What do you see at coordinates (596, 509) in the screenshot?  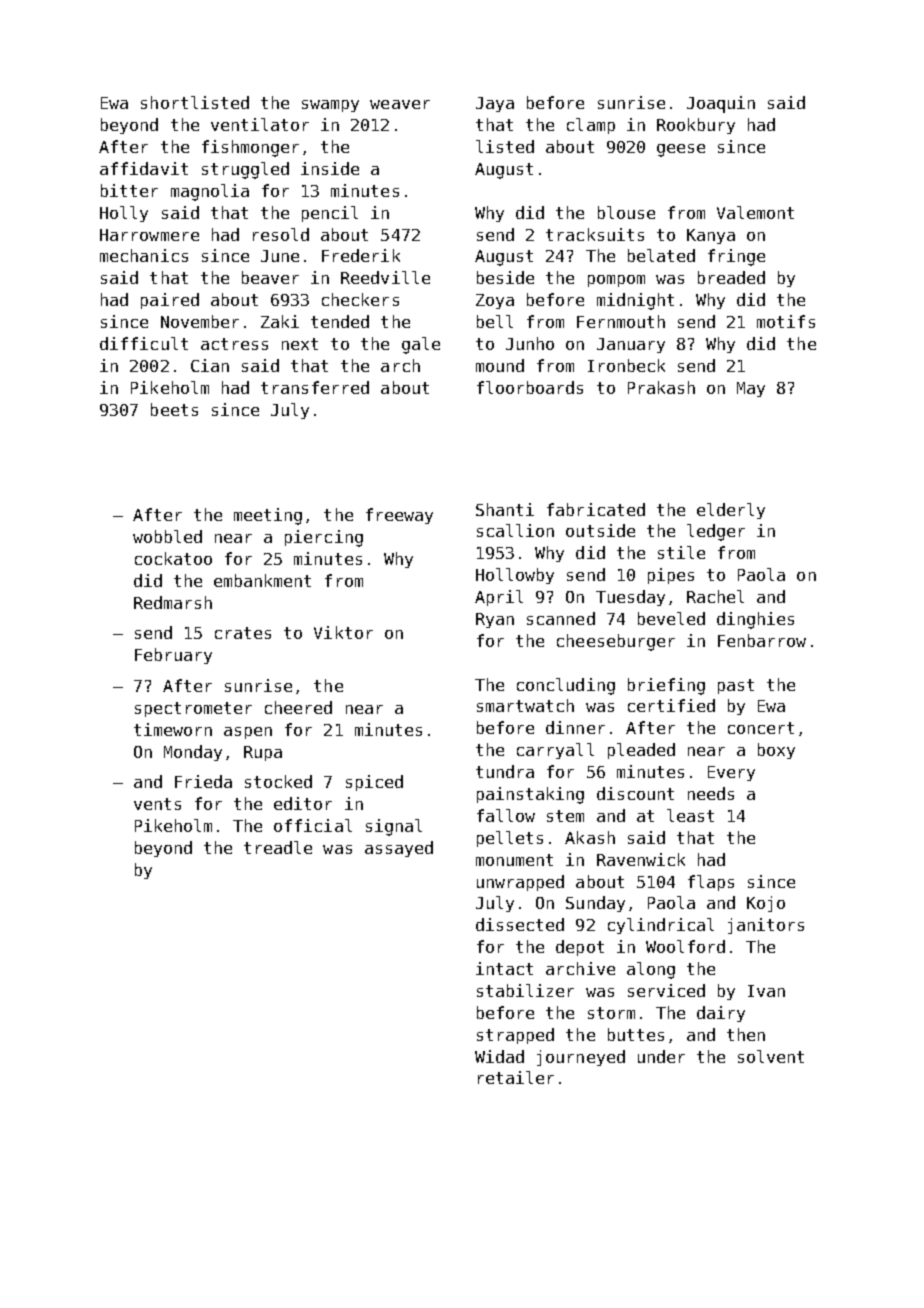 I see `fabricated` at bounding box center [596, 509].
